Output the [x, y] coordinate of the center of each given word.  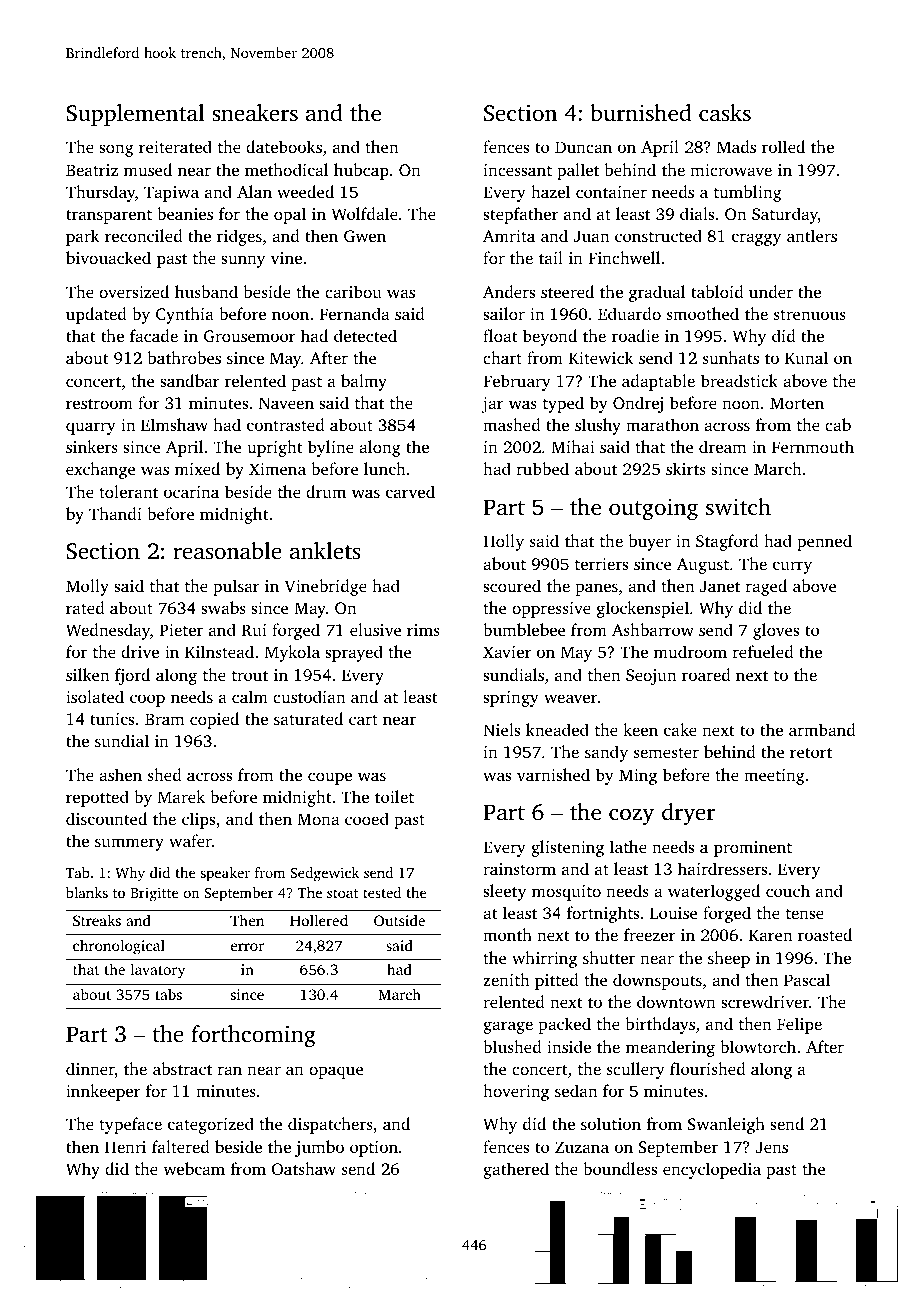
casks [725, 113]
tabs [168, 994]
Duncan [583, 147]
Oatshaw [304, 1169]
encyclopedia [712, 1170]
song [116, 150]
